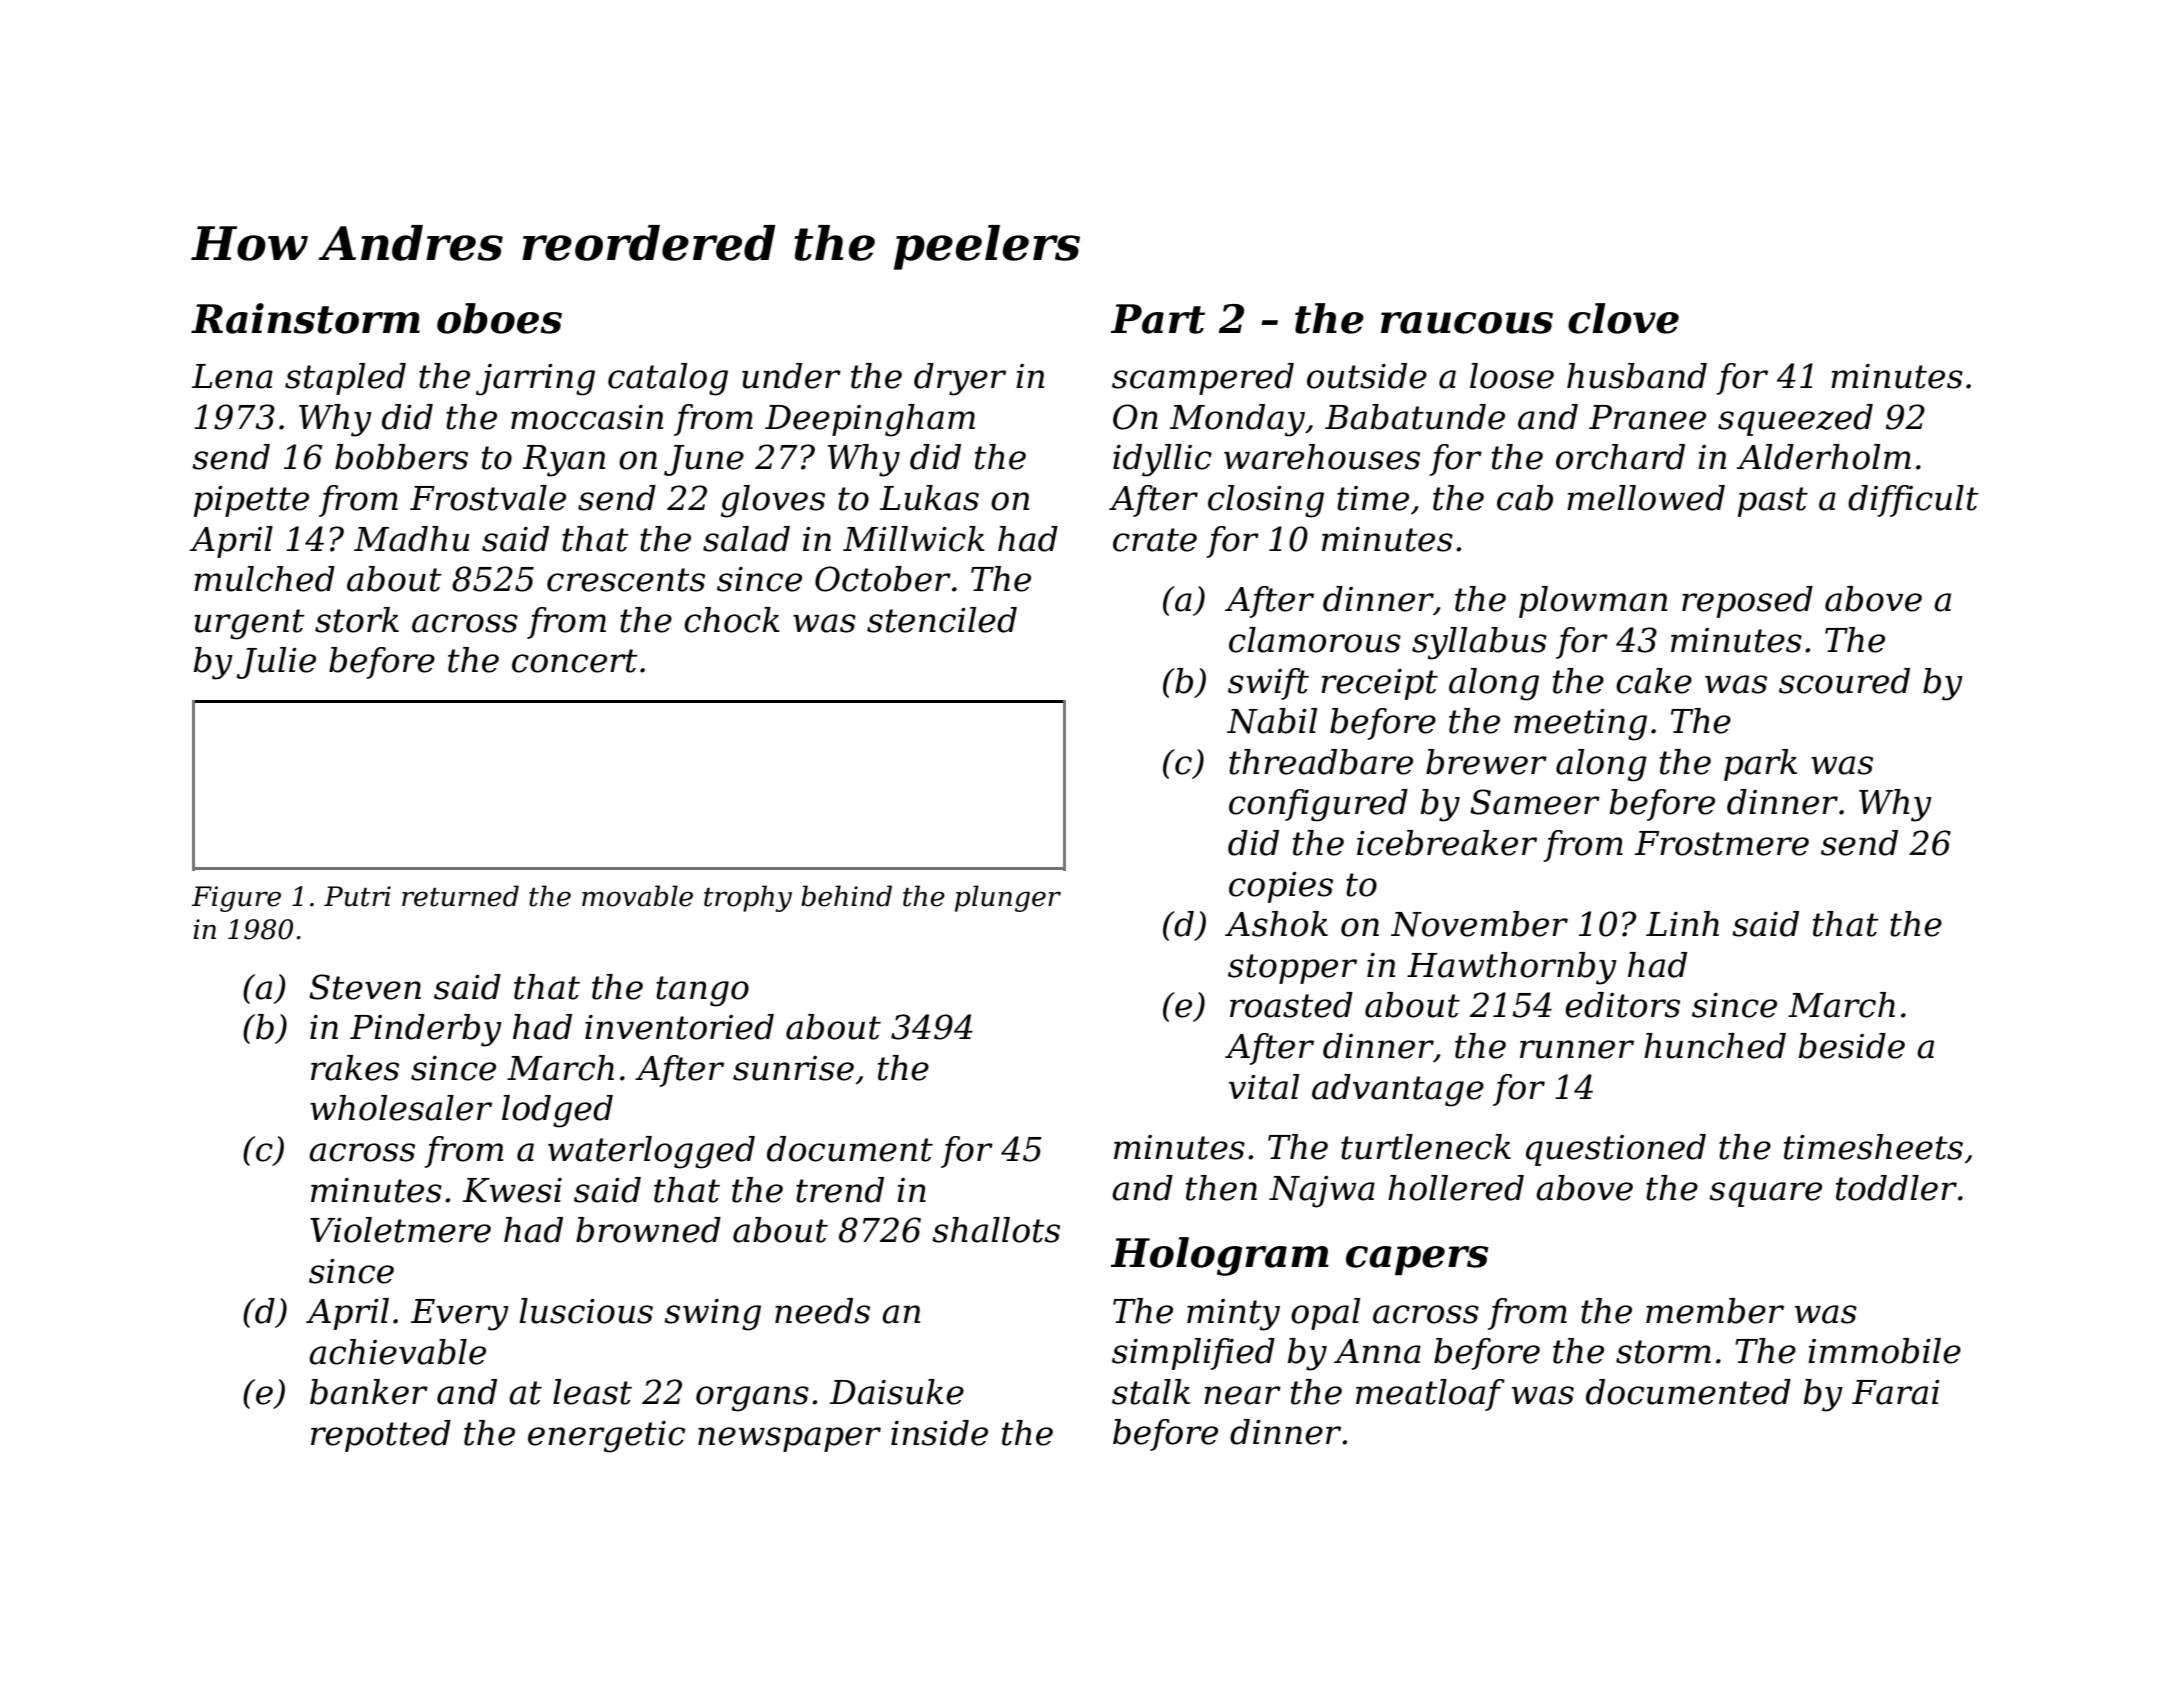  What do you see at coordinates (1795, 420) in the page?
I see `squeezed` at bounding box center [1795, 420].
